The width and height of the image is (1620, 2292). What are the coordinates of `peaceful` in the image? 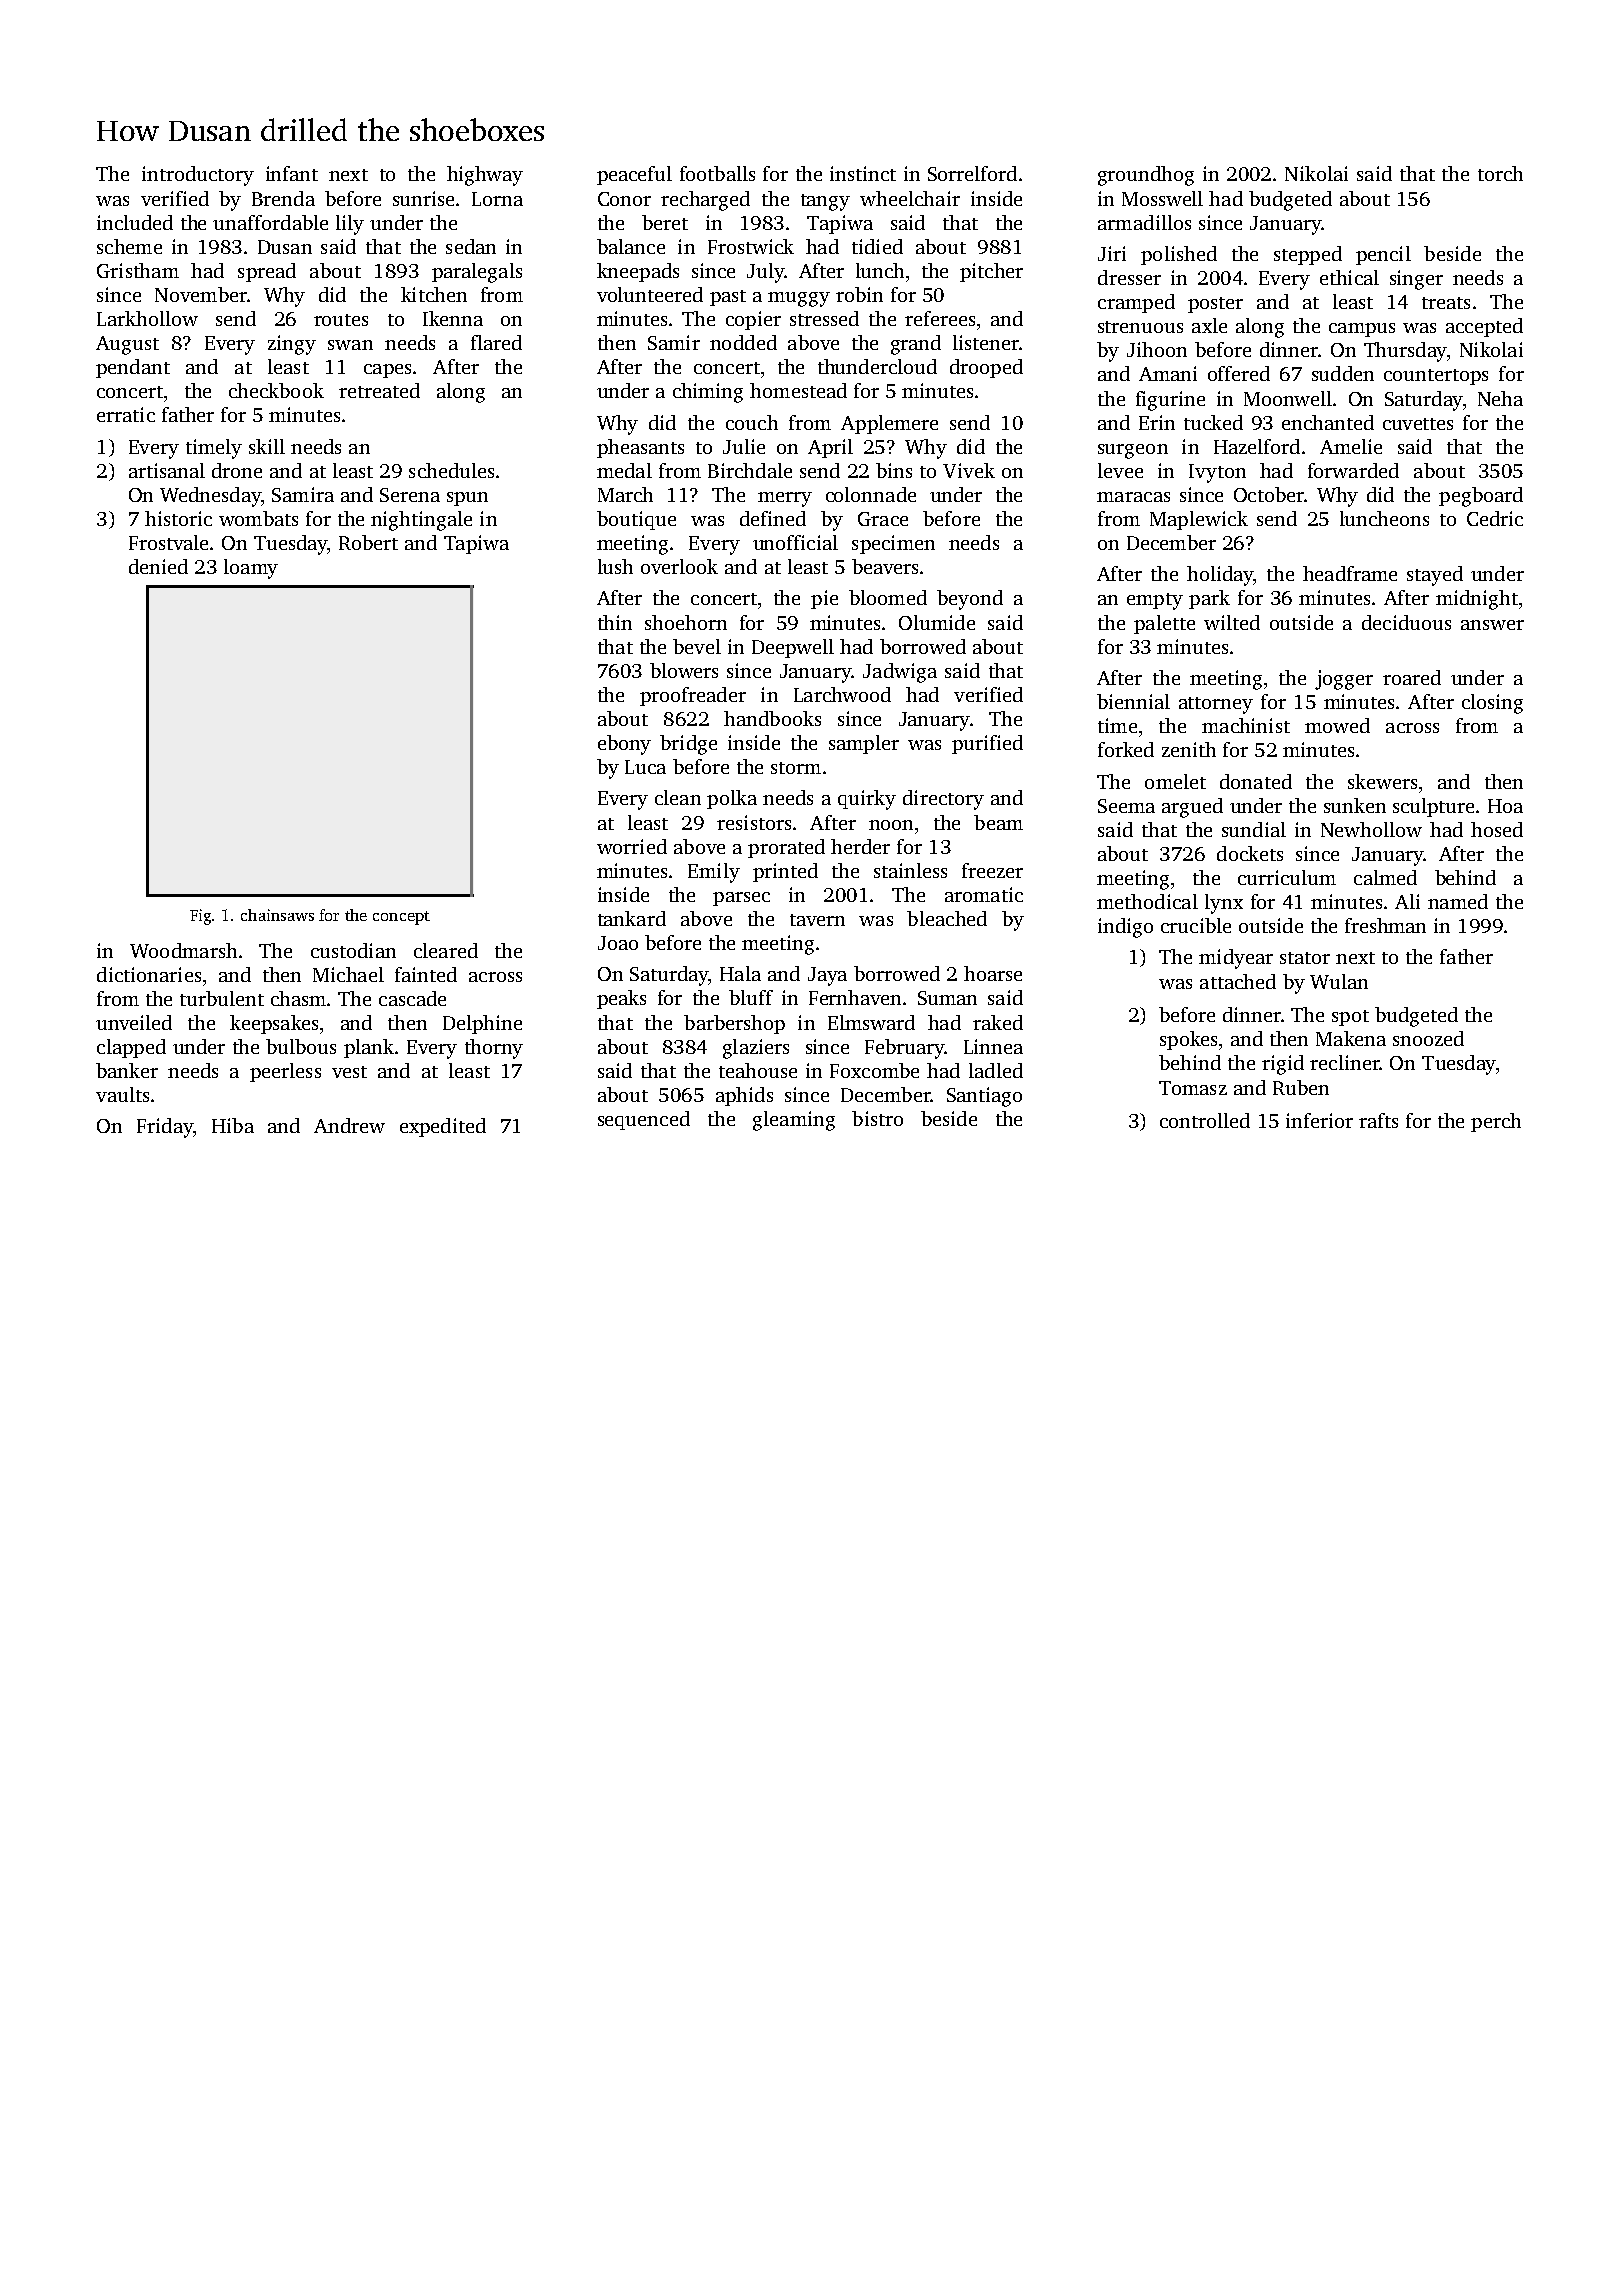 It's located at (634, 175).
